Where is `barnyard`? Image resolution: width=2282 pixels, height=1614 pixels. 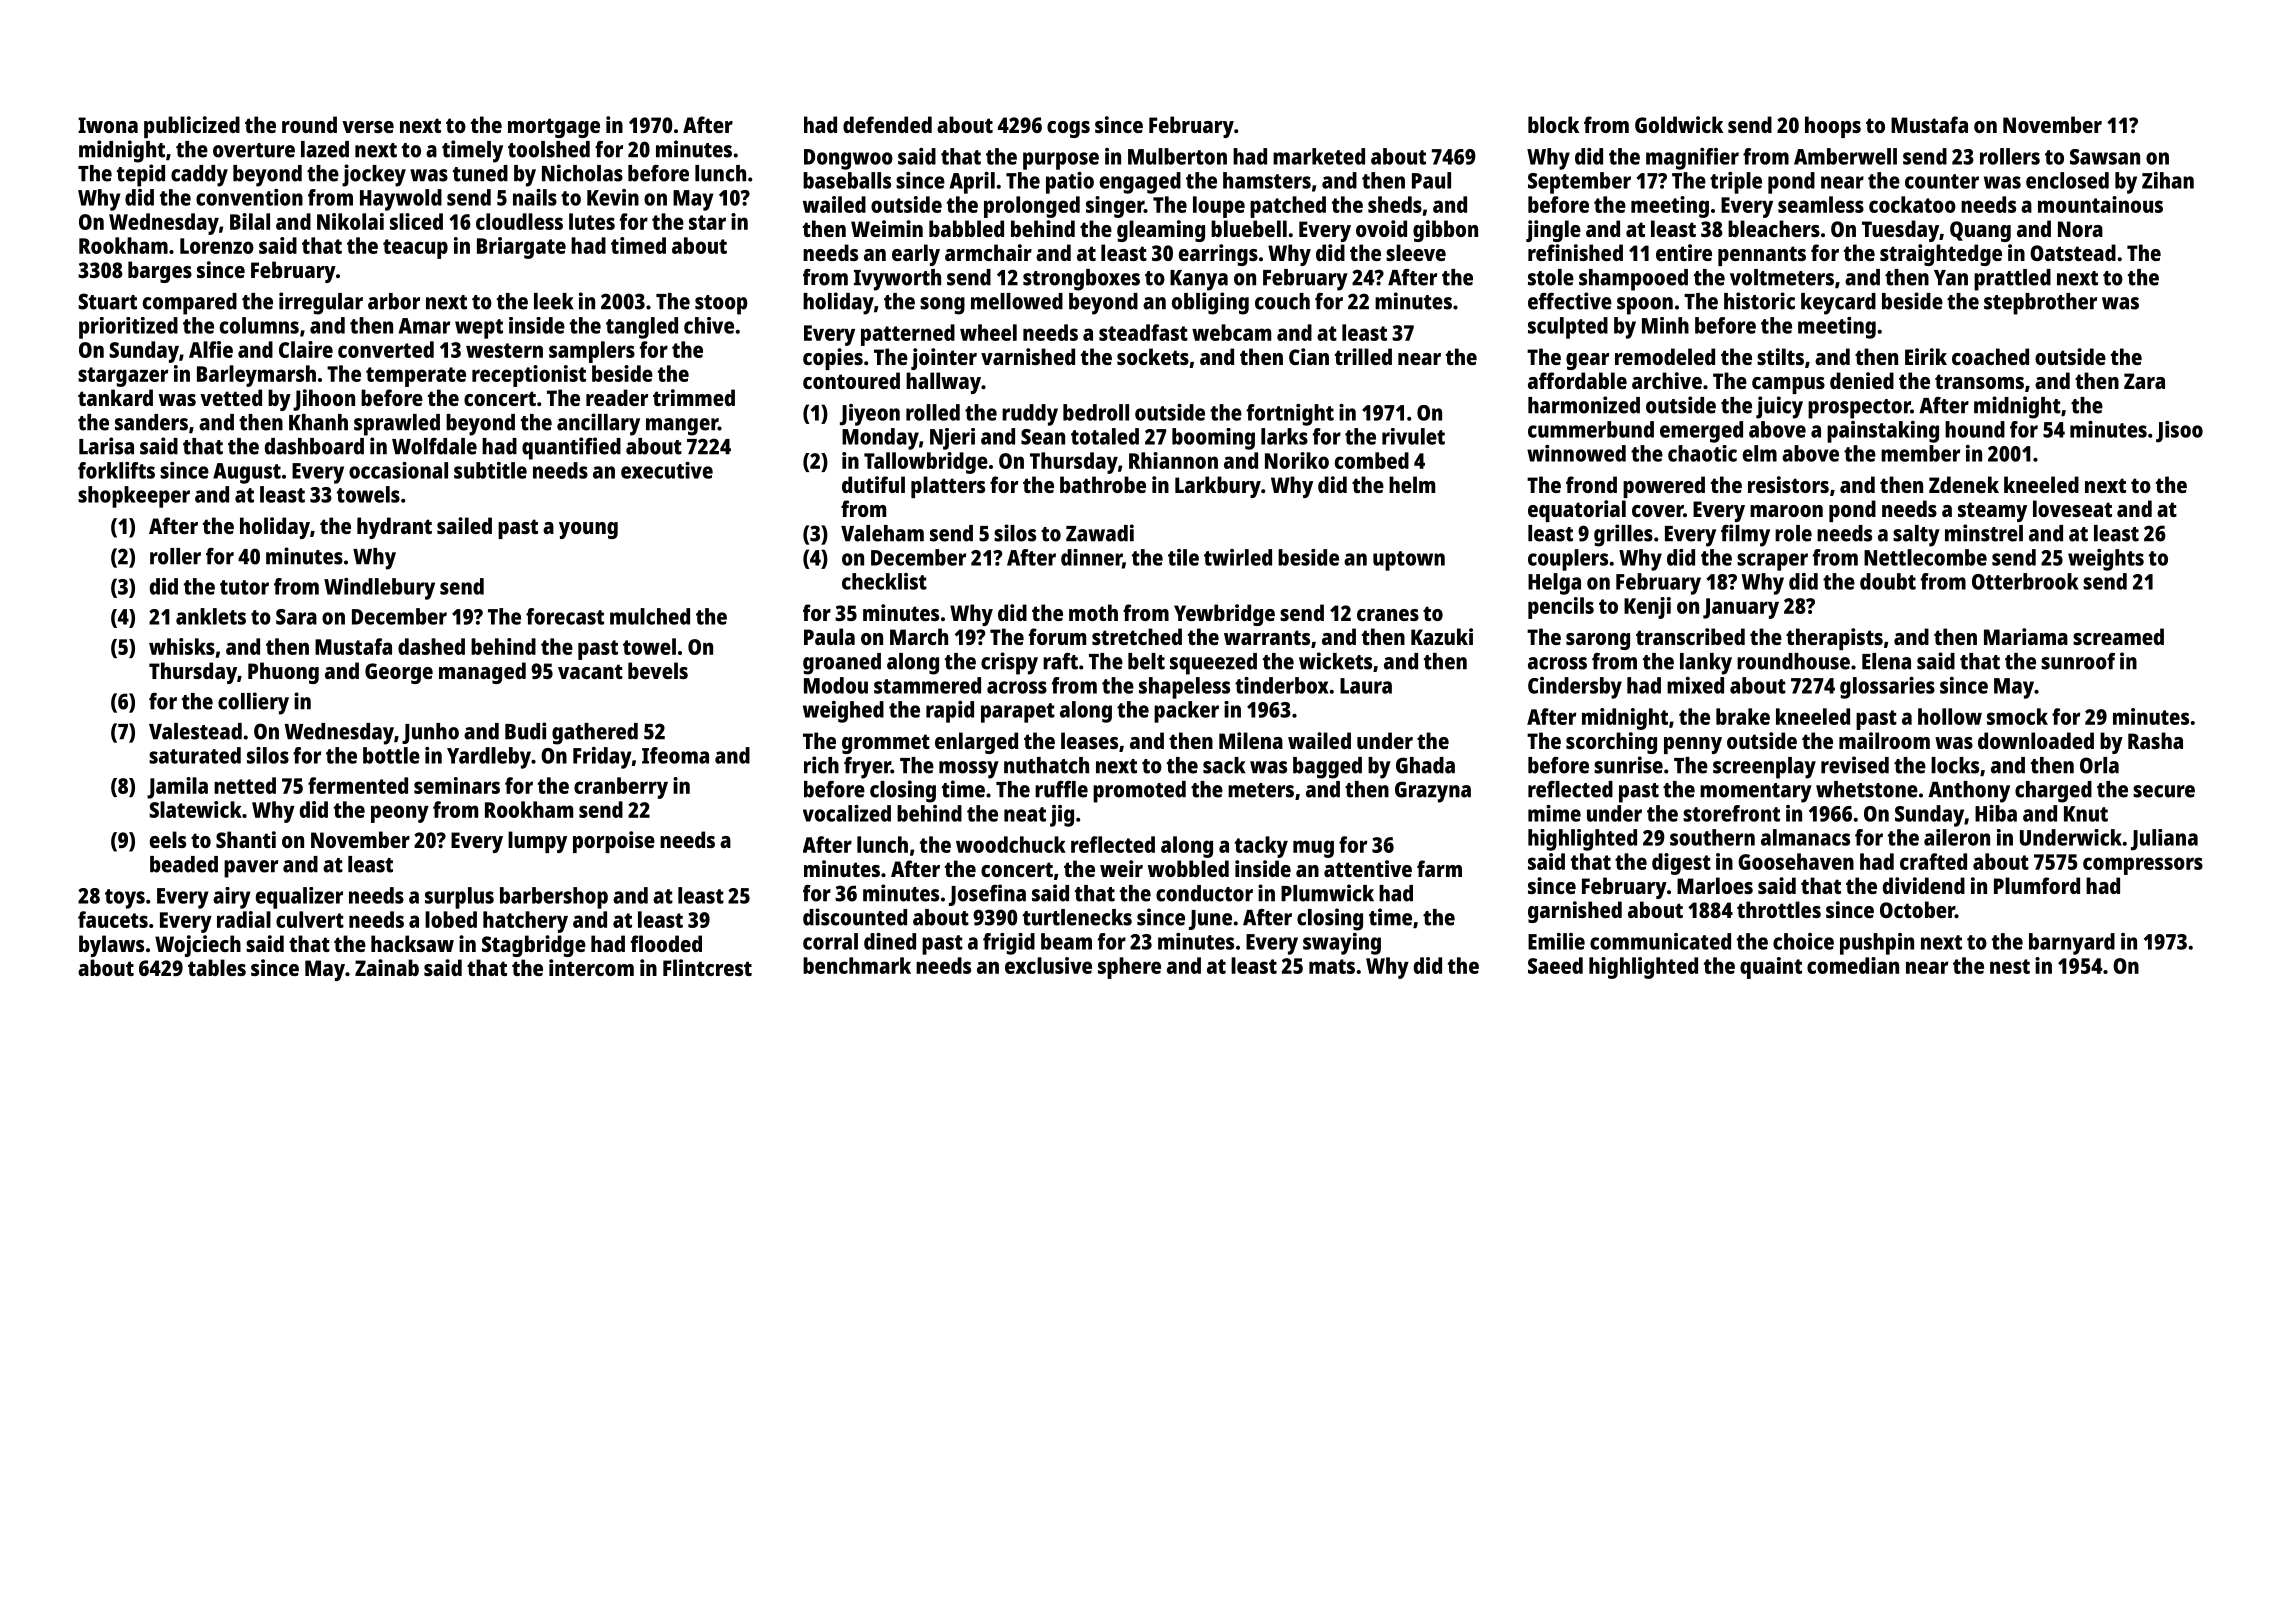
barnyard is located at coordinates (2072, 944).
